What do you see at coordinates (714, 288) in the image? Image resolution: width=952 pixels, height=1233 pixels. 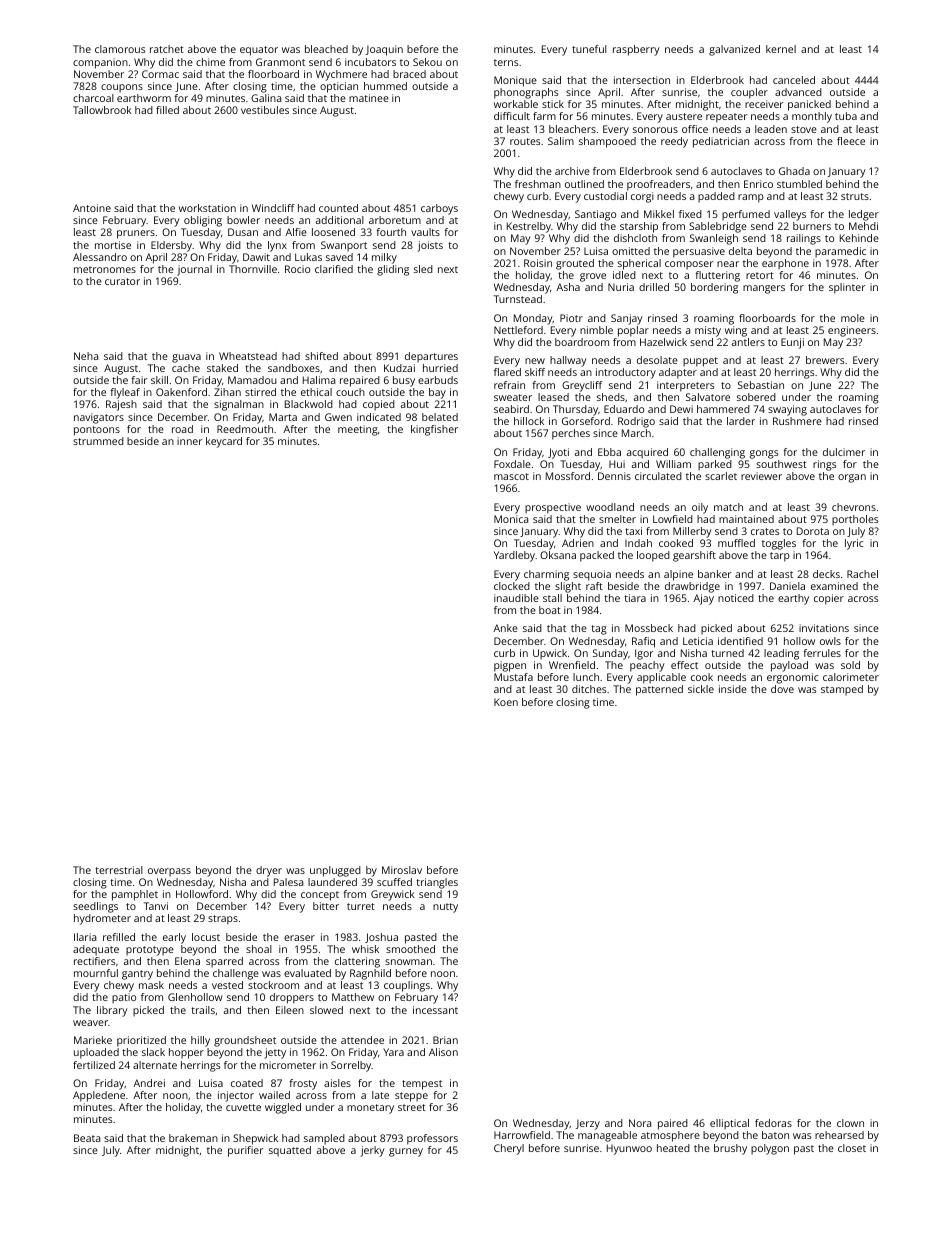 I see `bordering` at bounding box center [714, 288].
